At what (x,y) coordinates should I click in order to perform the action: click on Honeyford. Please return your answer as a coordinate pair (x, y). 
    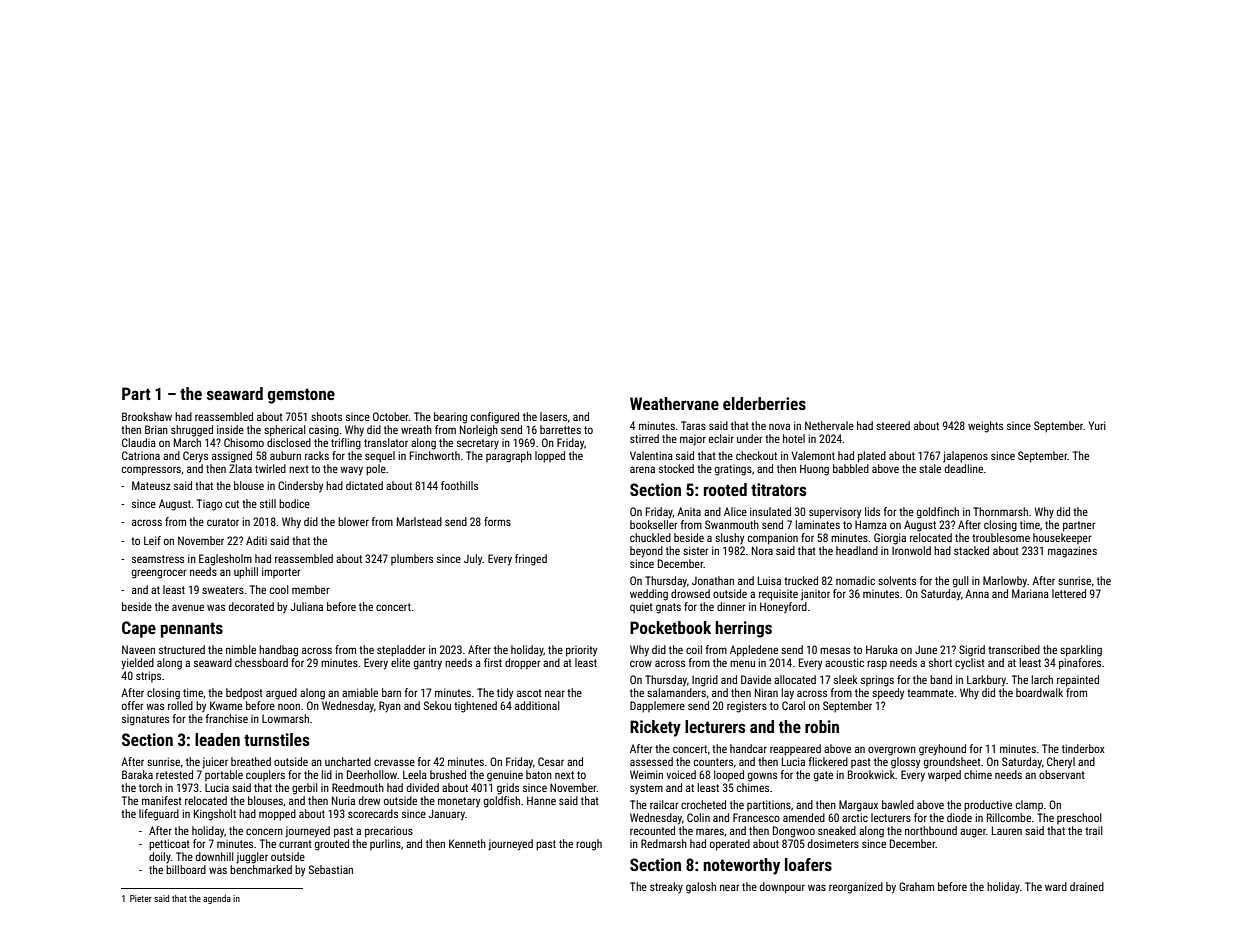
    Looking at the image, I should click on (783, 608).
